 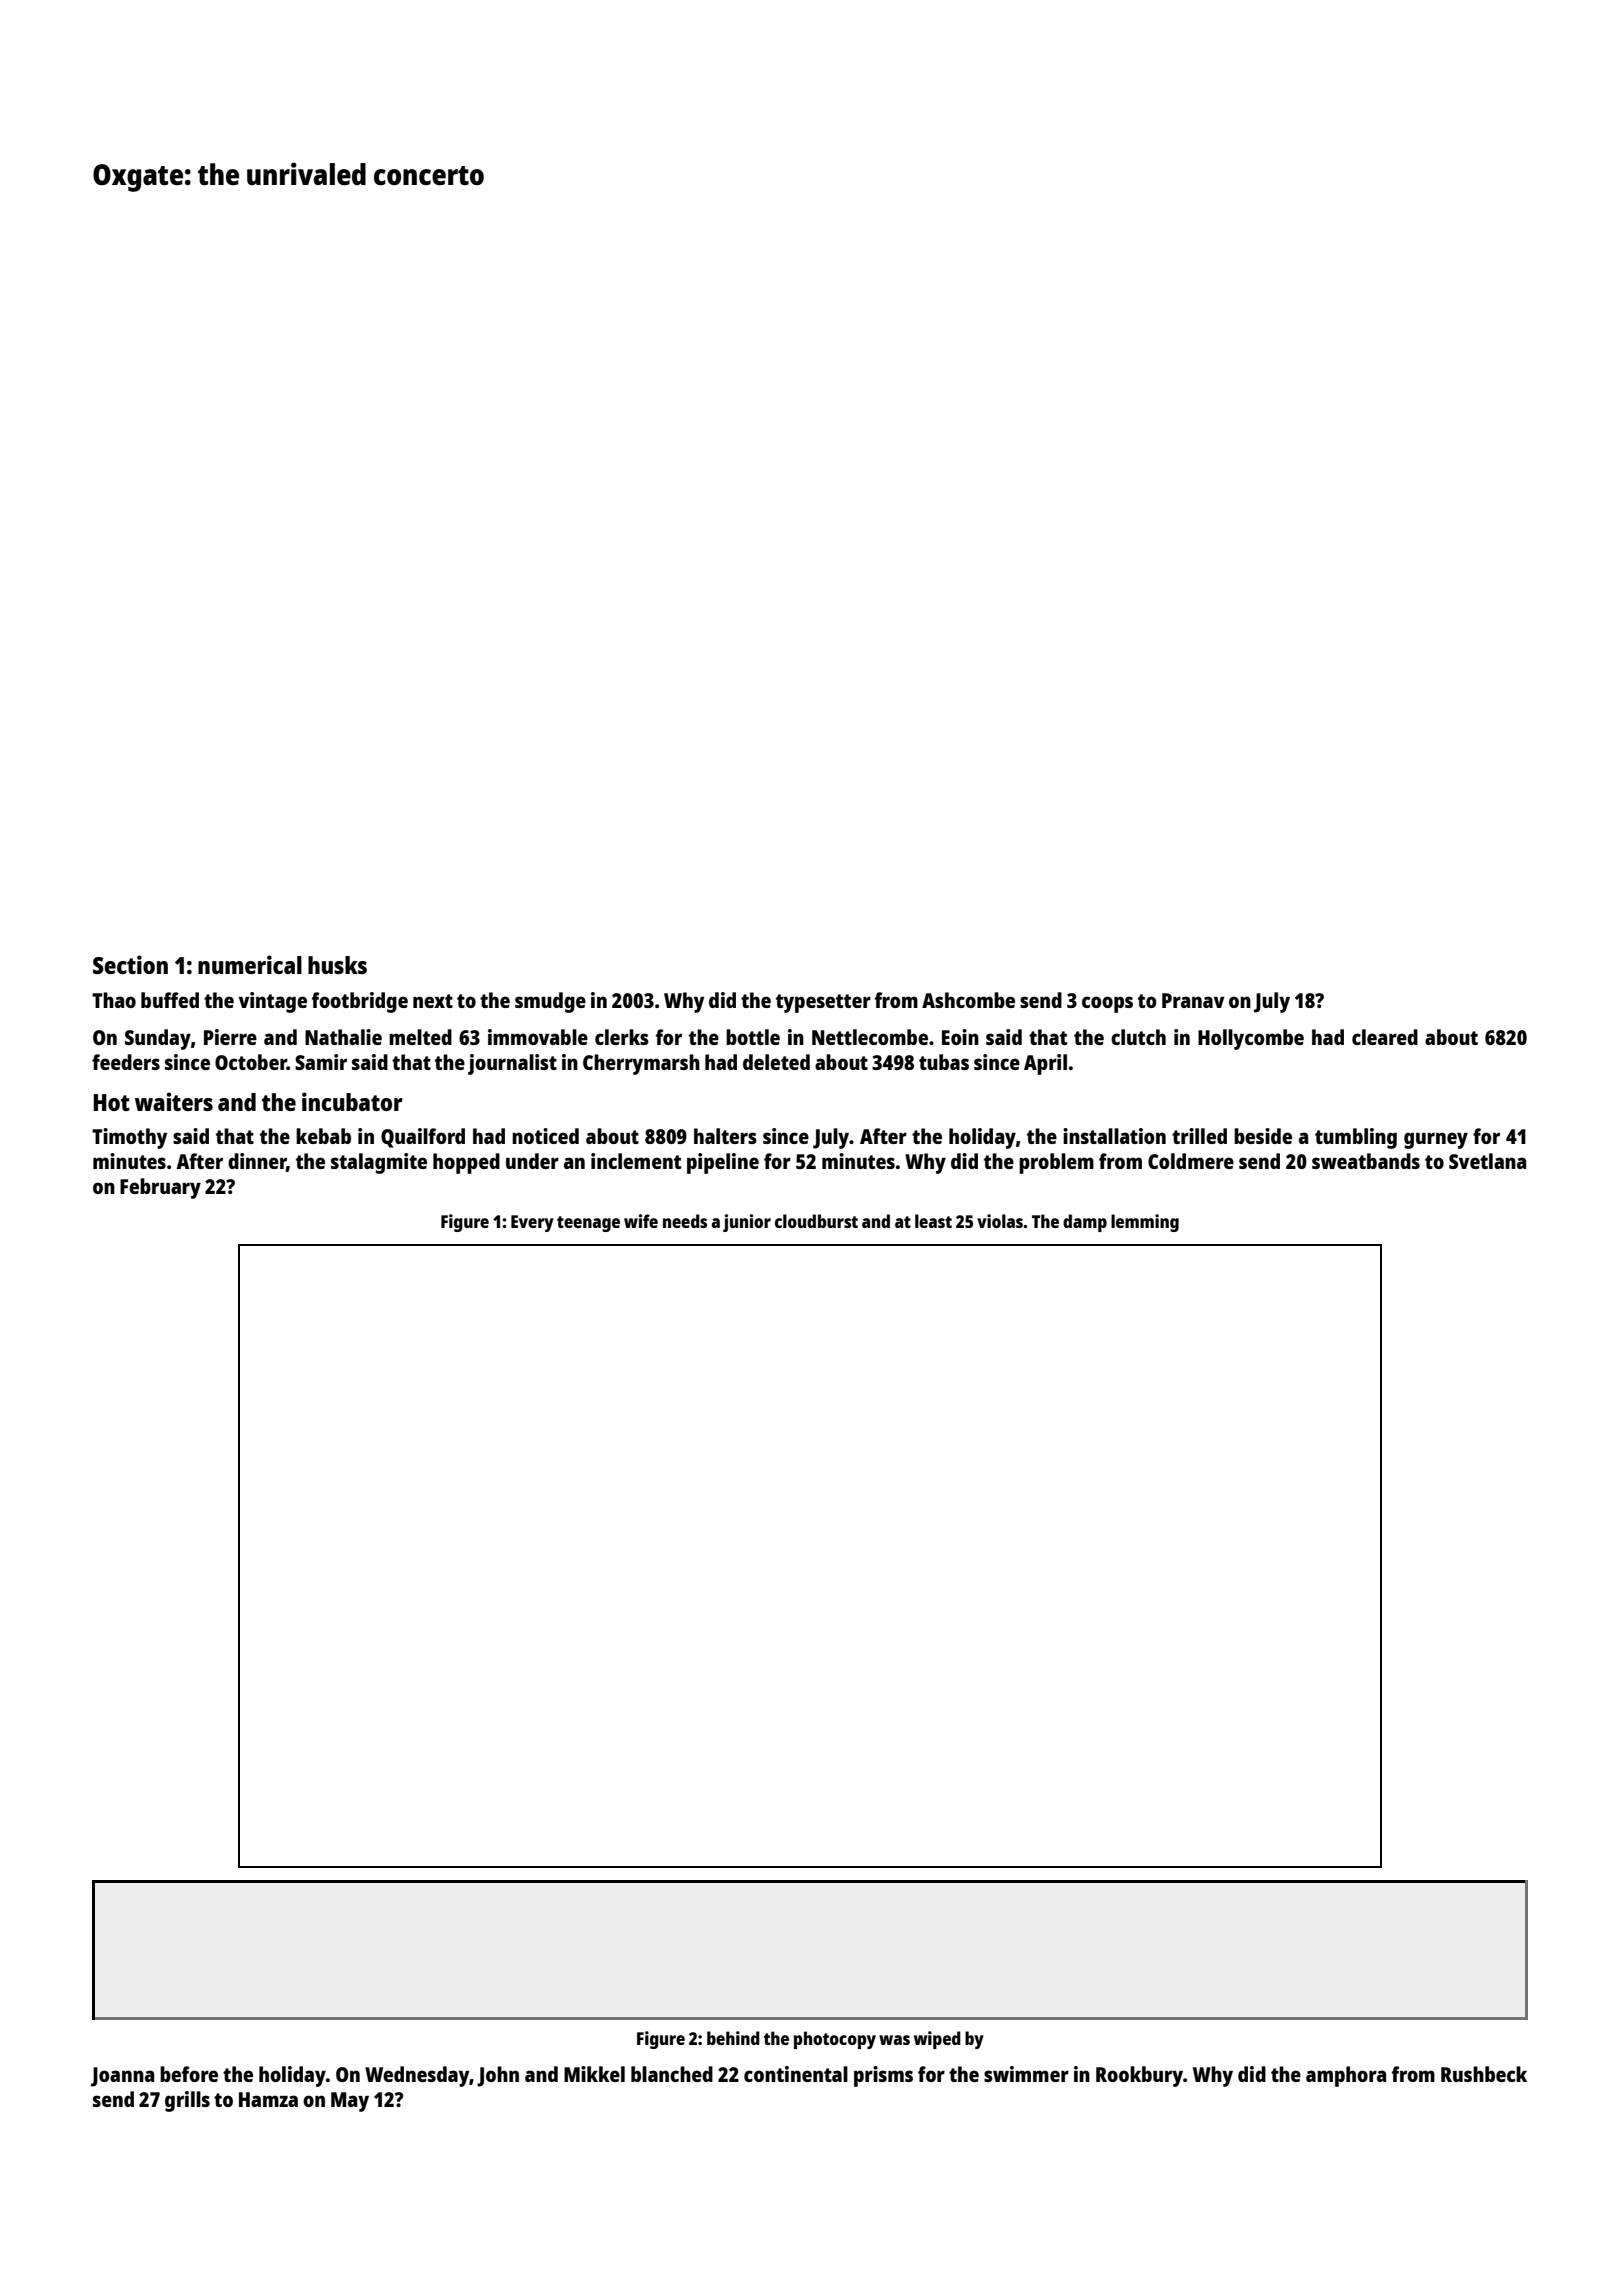 What do you see at coordinates (417, 2076) in the screenshot?
I see `Wednesday` at bounding box center [417, 2076].
